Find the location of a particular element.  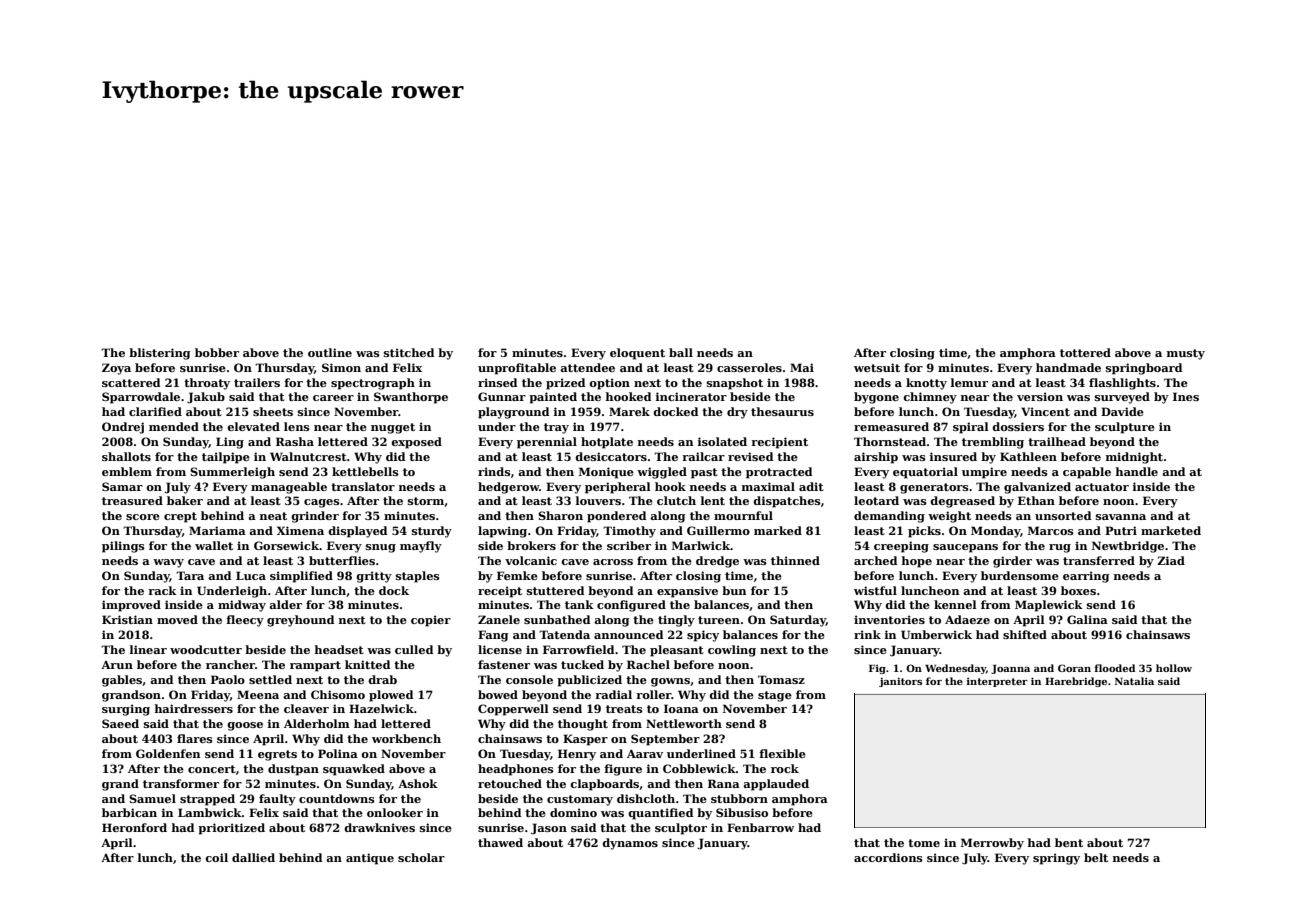

ball is located at coordinates (681, 352).
